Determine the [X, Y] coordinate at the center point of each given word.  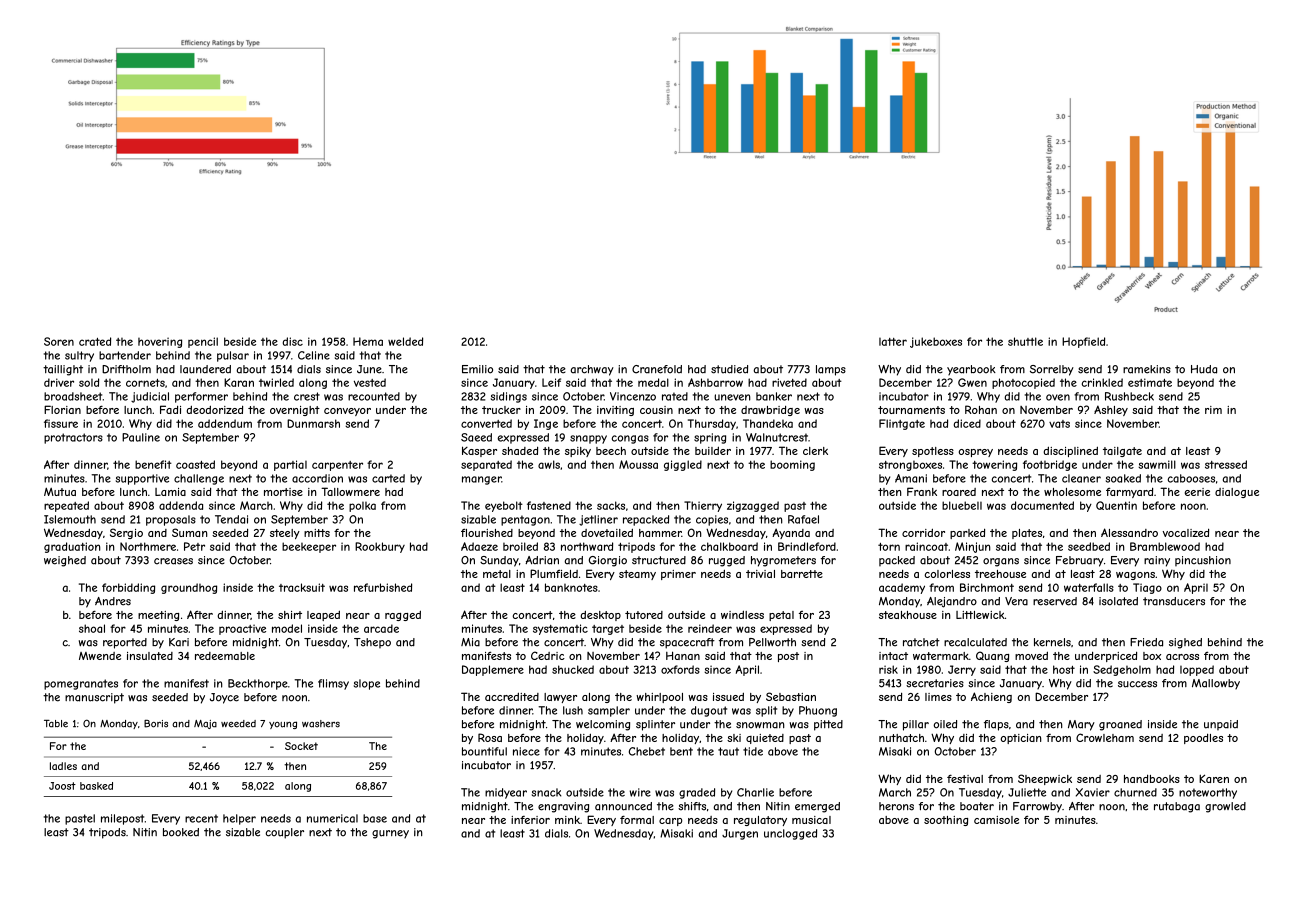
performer [201, 397]
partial [290, 465]
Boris [156, 724]
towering [994, 465]
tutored [644, 615]
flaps [996, 725]
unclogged [790, 834]
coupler [284, 833]
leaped [323, 616]
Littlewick [980, 615]
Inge [546, 424]
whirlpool [659, 698]
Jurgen [740, 834]
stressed [1226, 464]
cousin [656, 410]
